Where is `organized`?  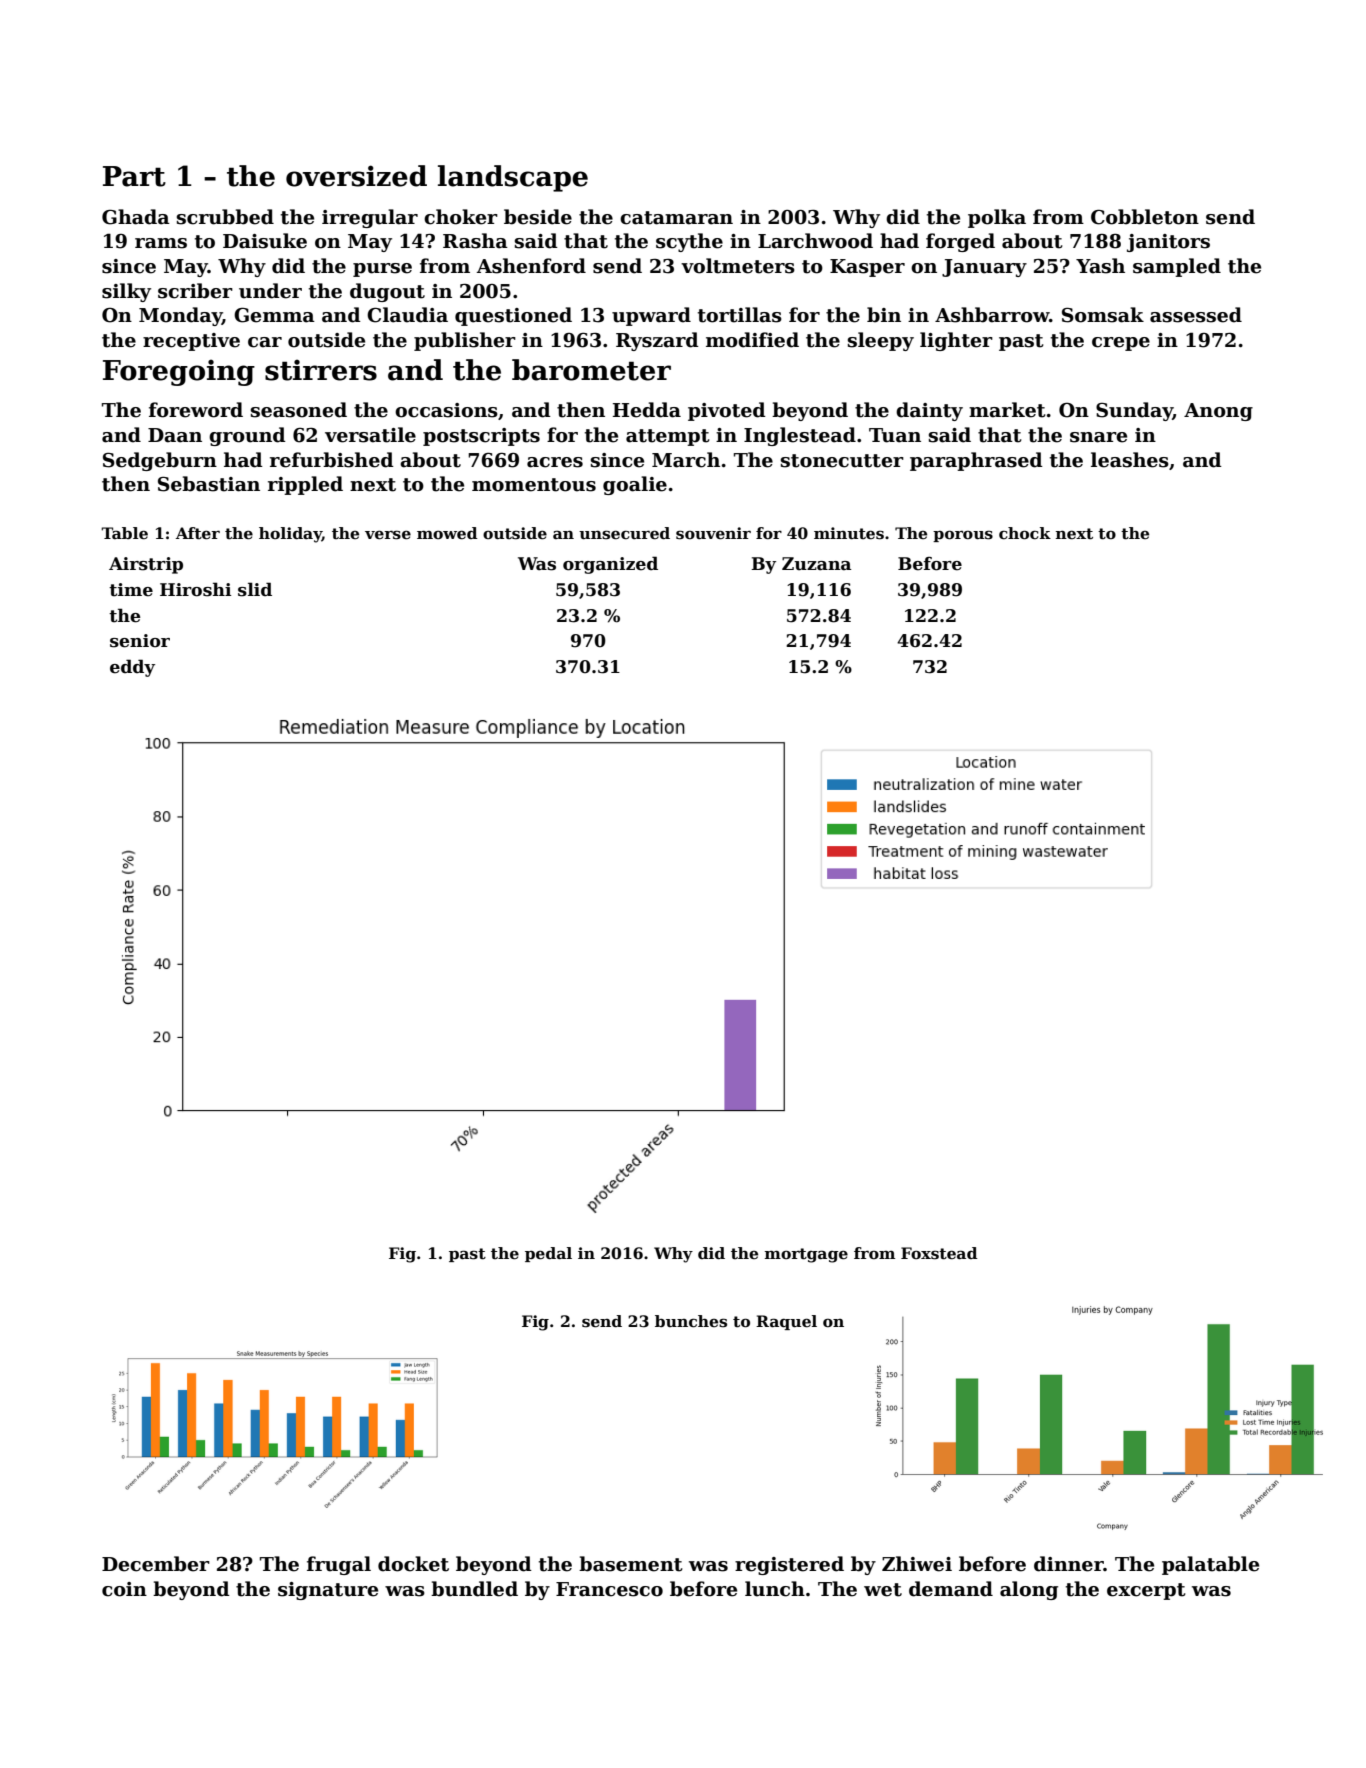 organized is located at coordinates (610, 565).
